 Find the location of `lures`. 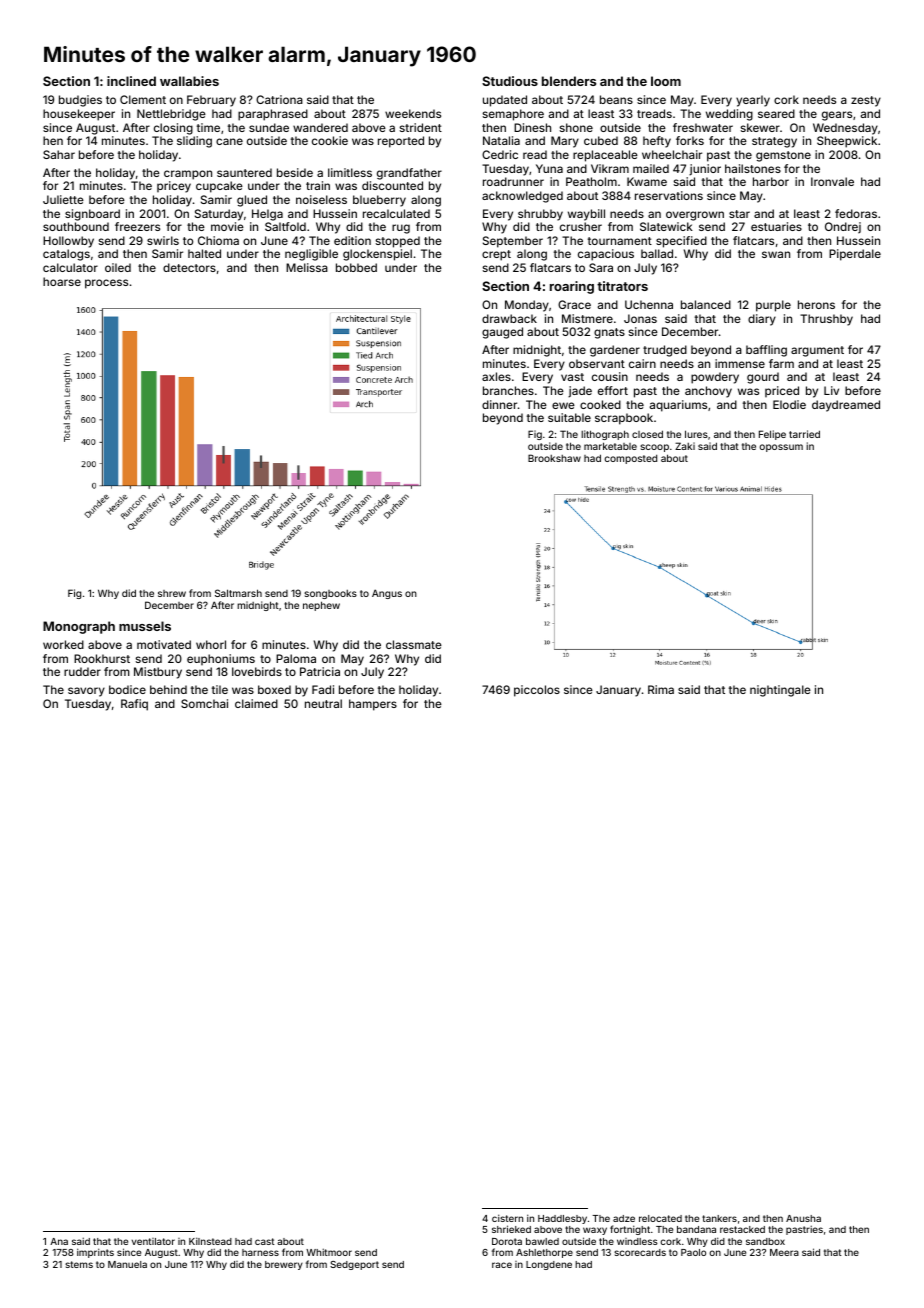

lures is located at coordinates (696, 434).
